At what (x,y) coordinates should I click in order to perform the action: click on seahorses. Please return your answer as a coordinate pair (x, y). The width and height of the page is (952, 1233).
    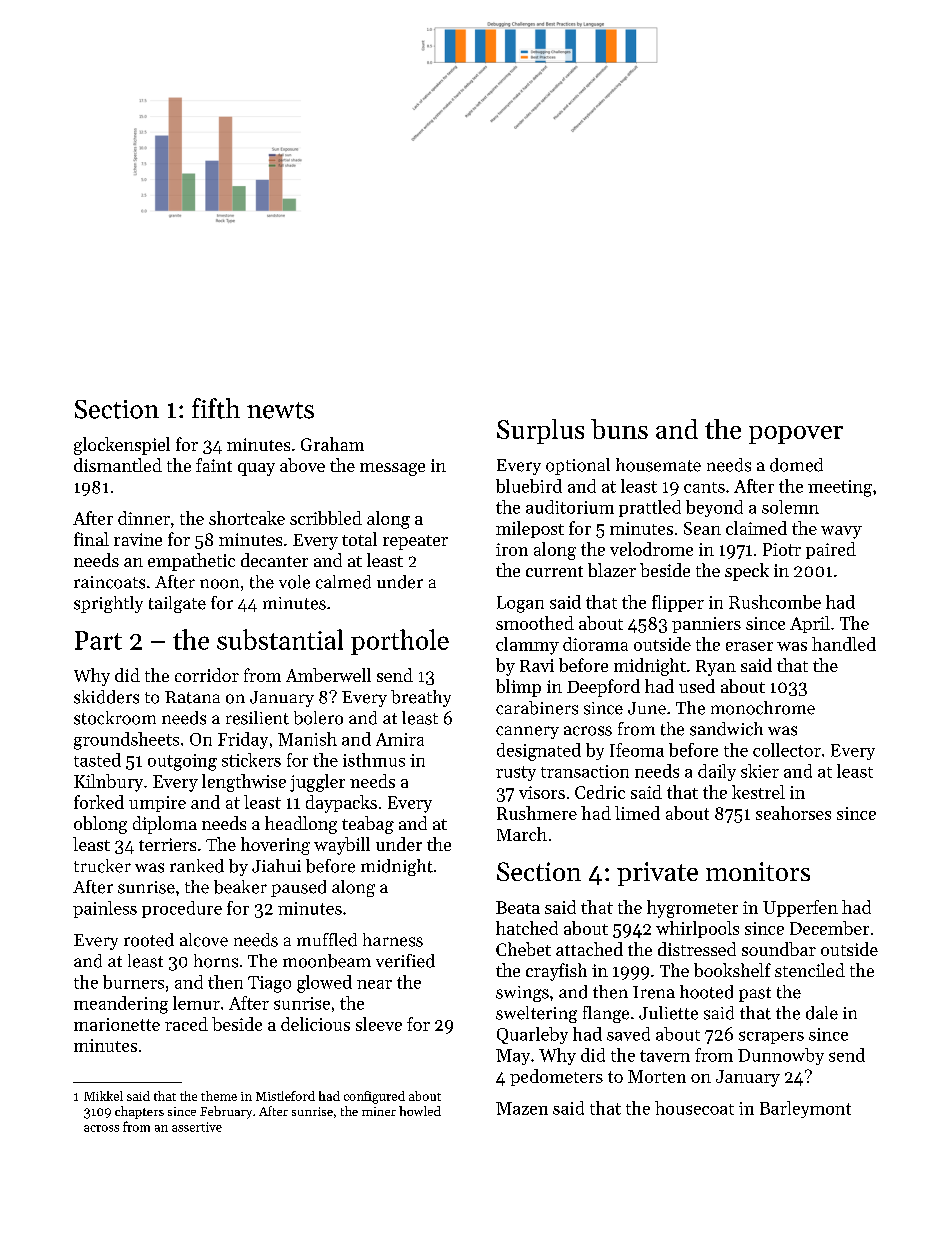
    Looking at the image, I should click on (793, 813).
